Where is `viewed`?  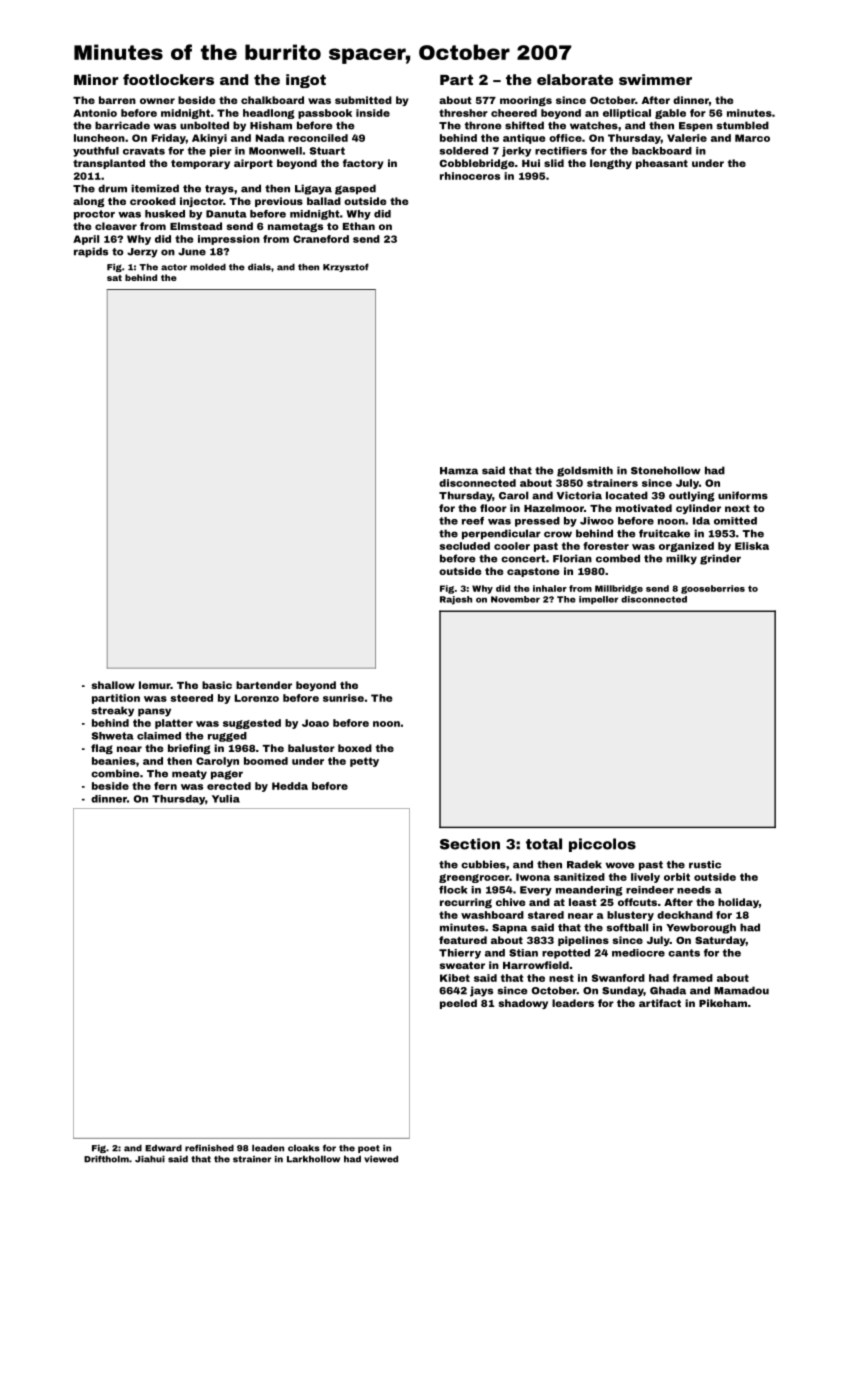
viewed is located at coordinates (381, 1159).
